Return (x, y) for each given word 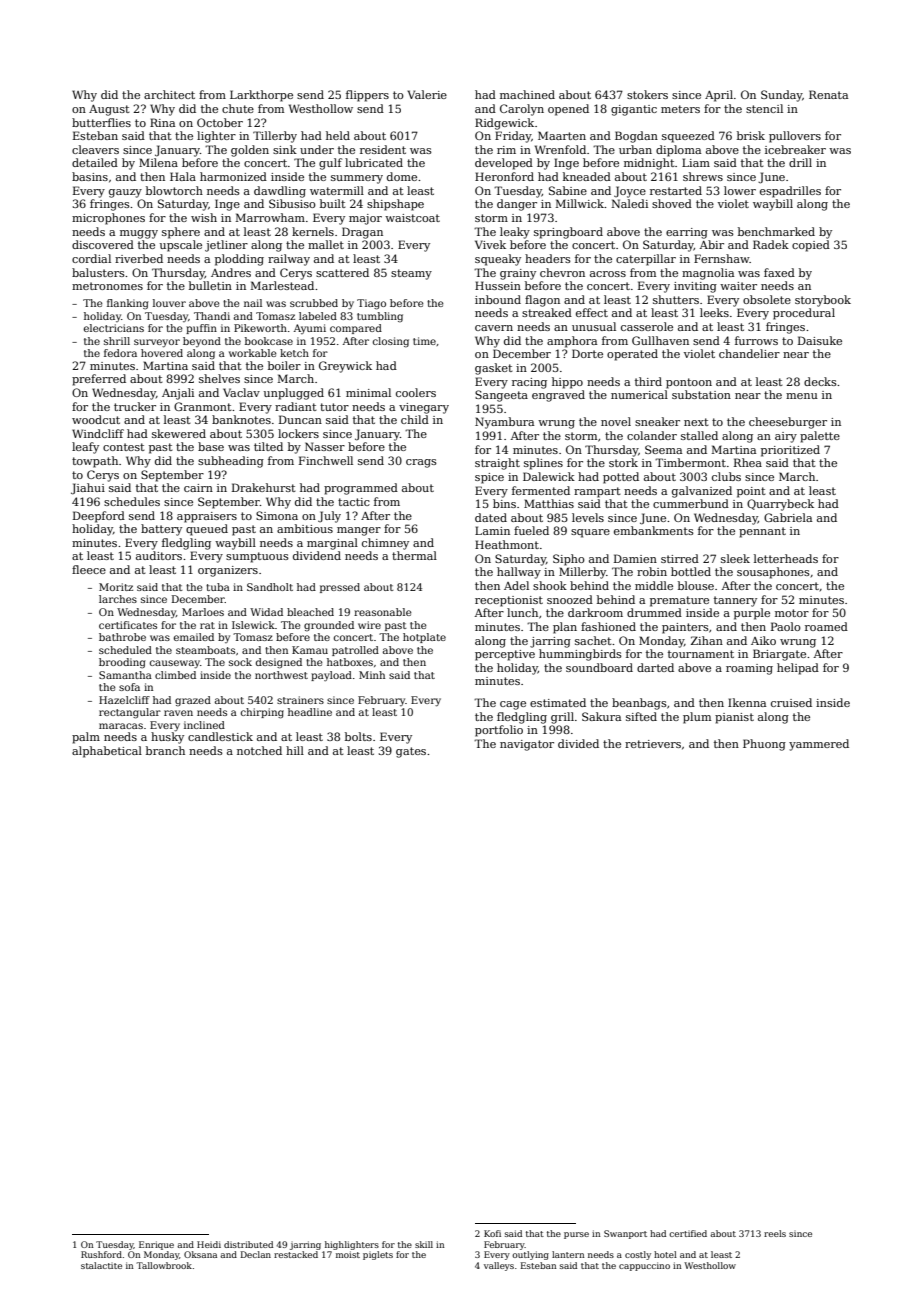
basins (90, 176)
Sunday (781, 96)
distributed (248, 1244)
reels (775, 1233)
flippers (367, 96)
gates (411, 752)
